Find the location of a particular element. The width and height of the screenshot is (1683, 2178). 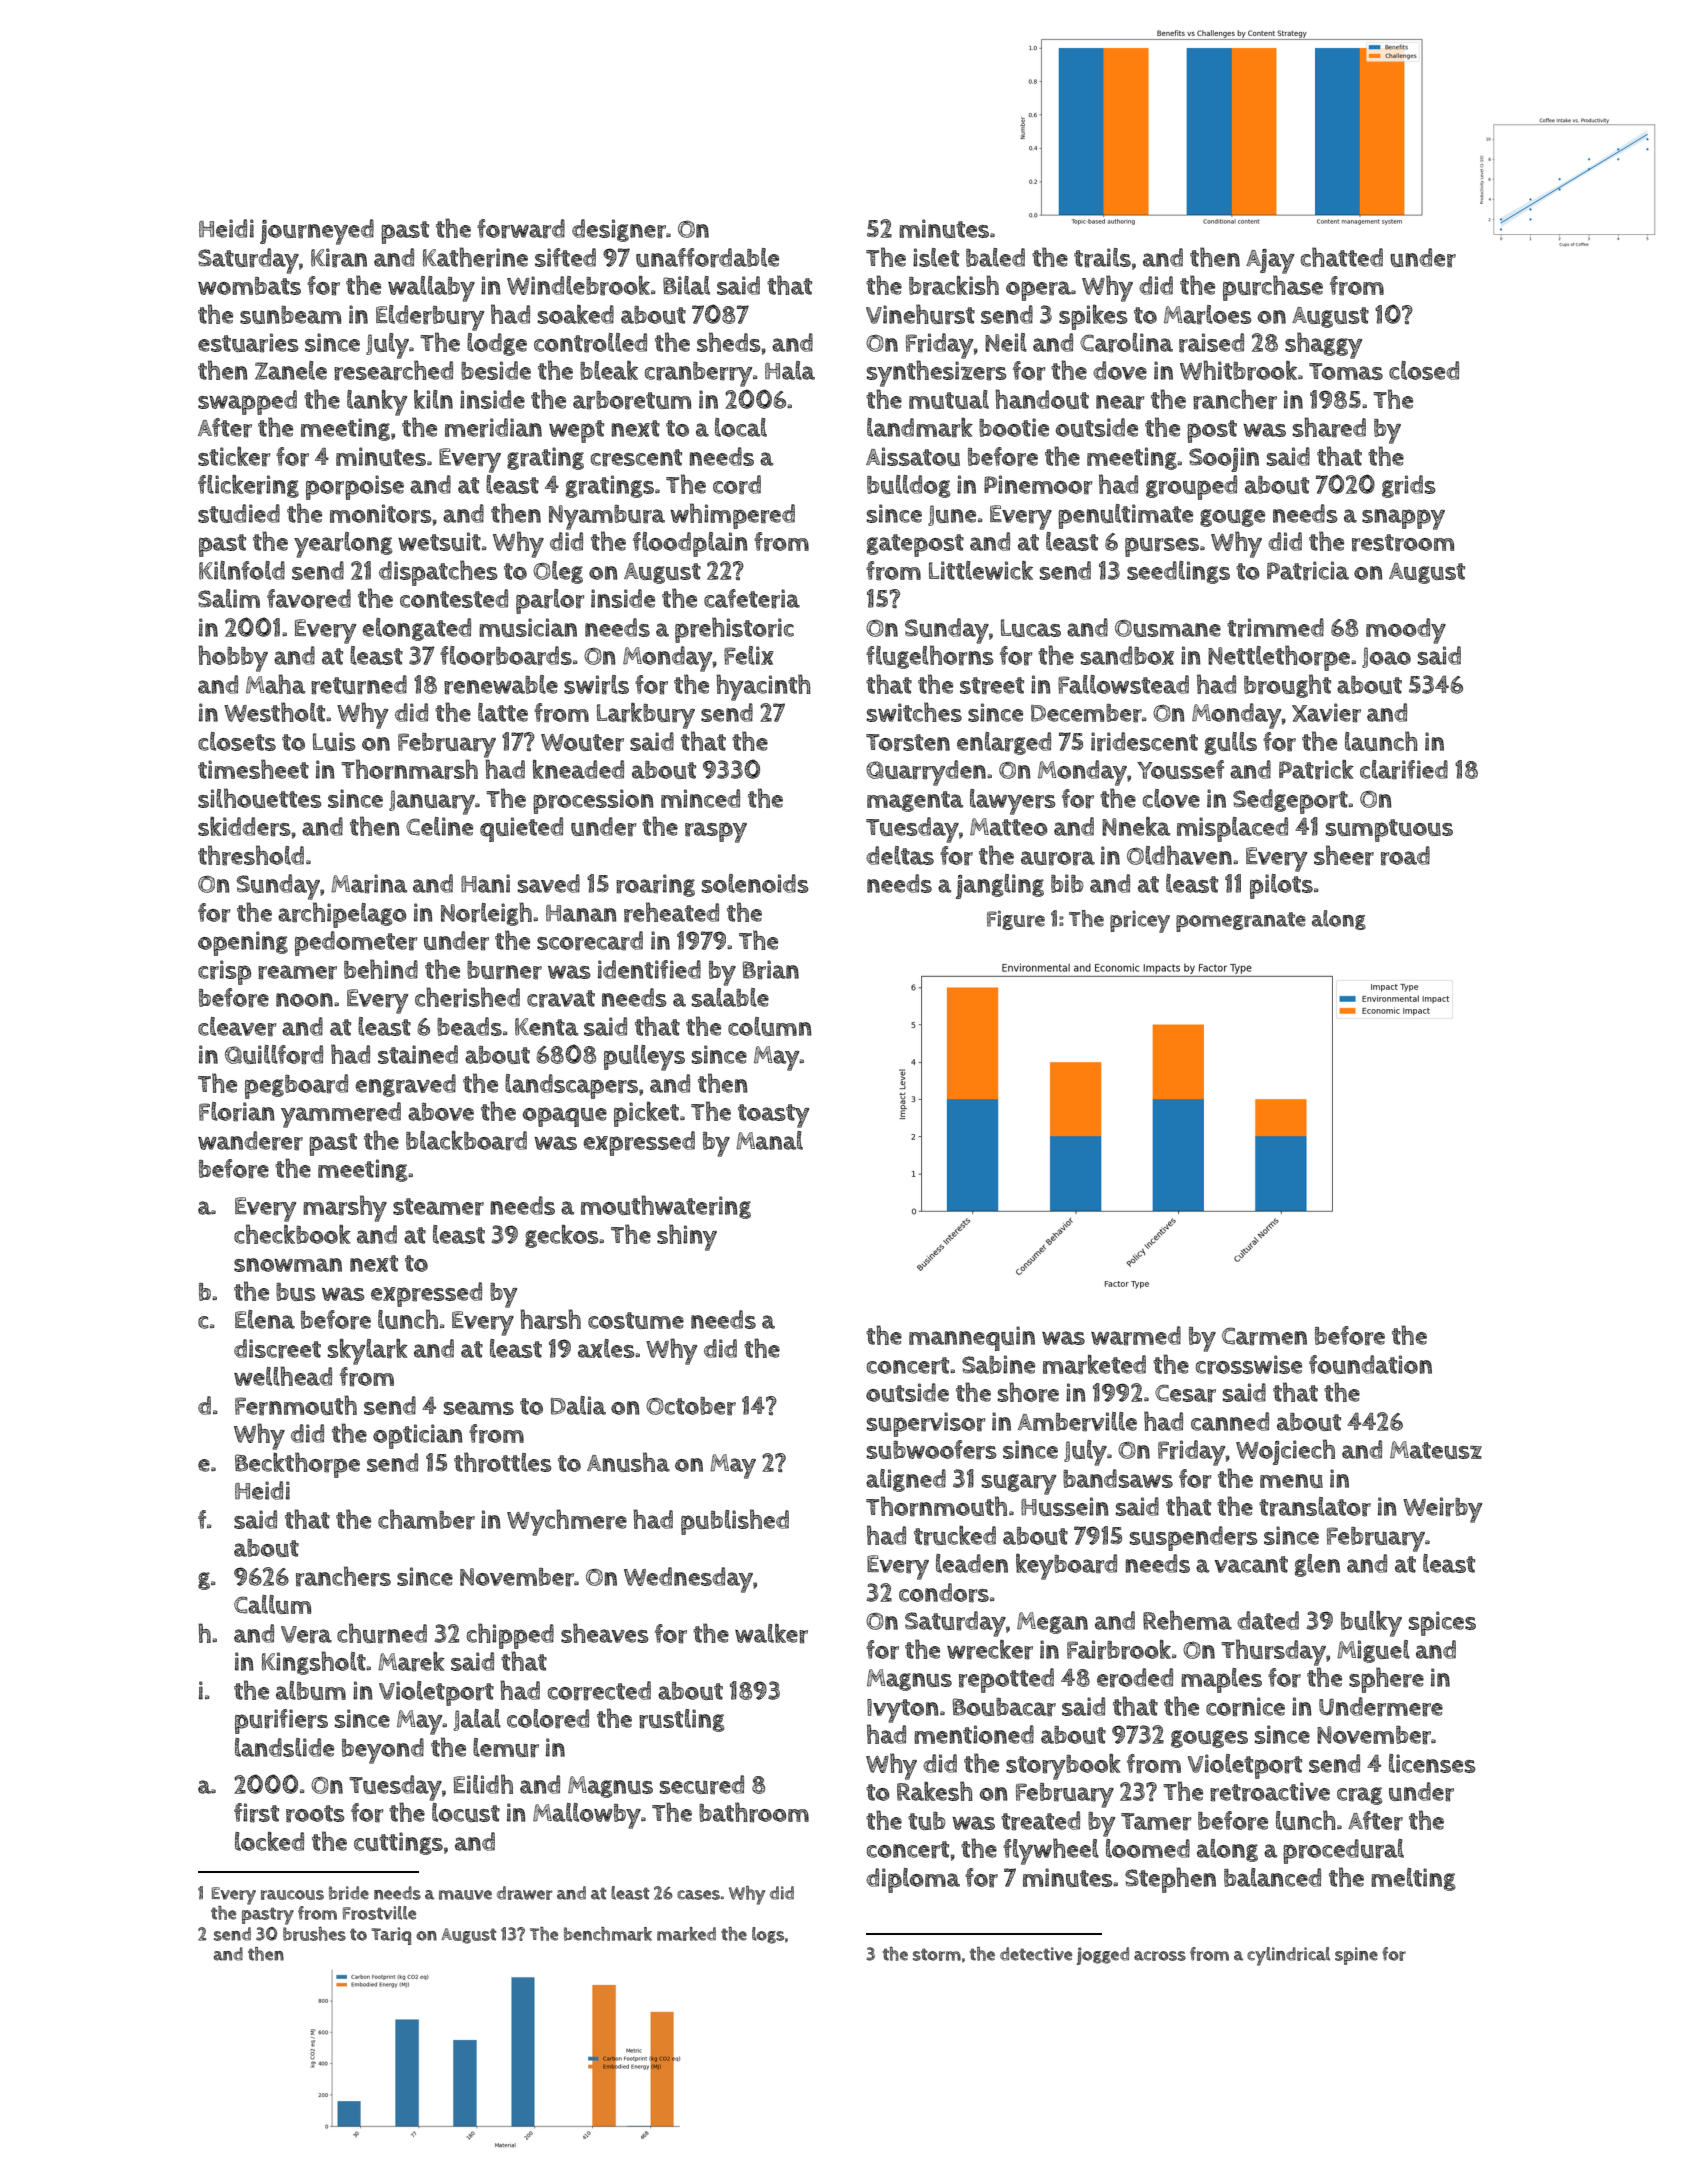

skylark is located at coordinates (368, 1352).
